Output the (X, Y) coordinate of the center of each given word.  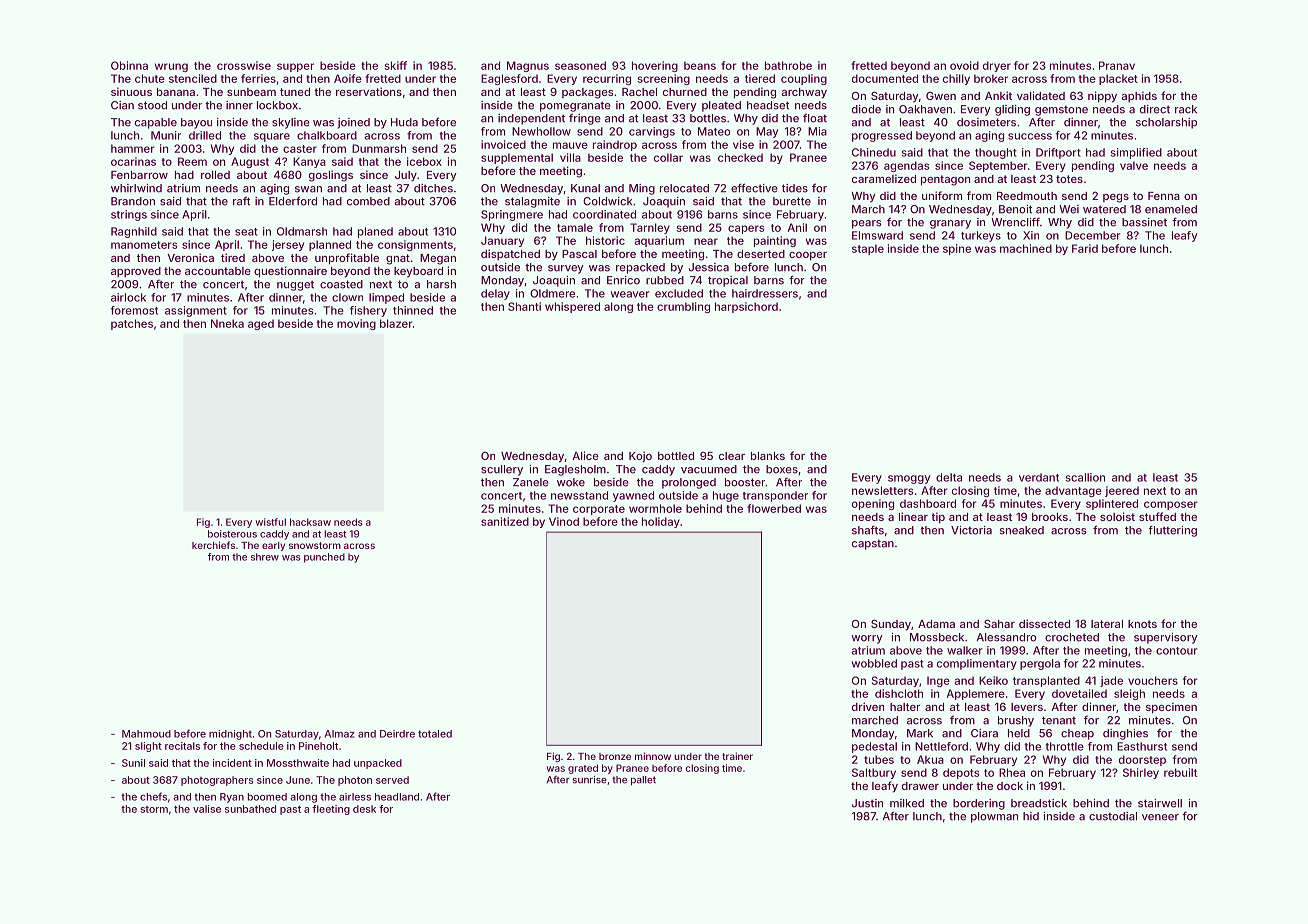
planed (375, 232)
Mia (817, 131)
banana (176, 92)
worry (867, 639)
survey (566, 269)
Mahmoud (146, 734)
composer (1171, 505)
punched (324, 558)
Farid (1085, 248)
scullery (502, 470)
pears (867, 224)
